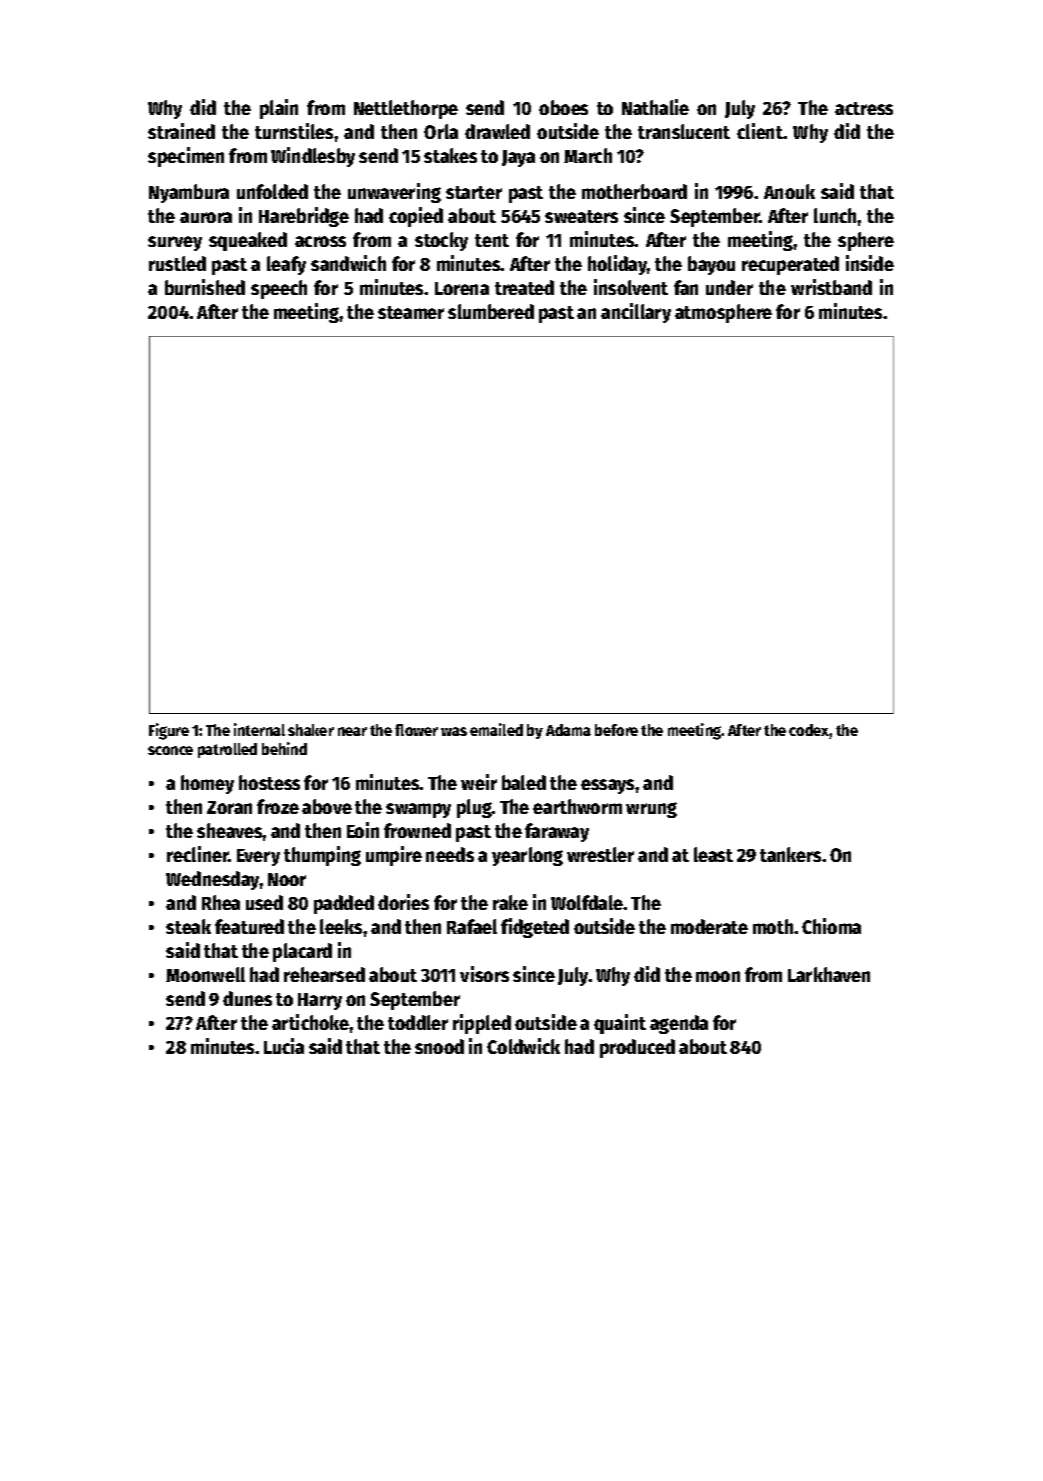 This screenshot has width=1043, height=1481. What do you see at coordinates (831, 287) in the screenshot?
I see `wristband` at bounding box center [831, 287].
